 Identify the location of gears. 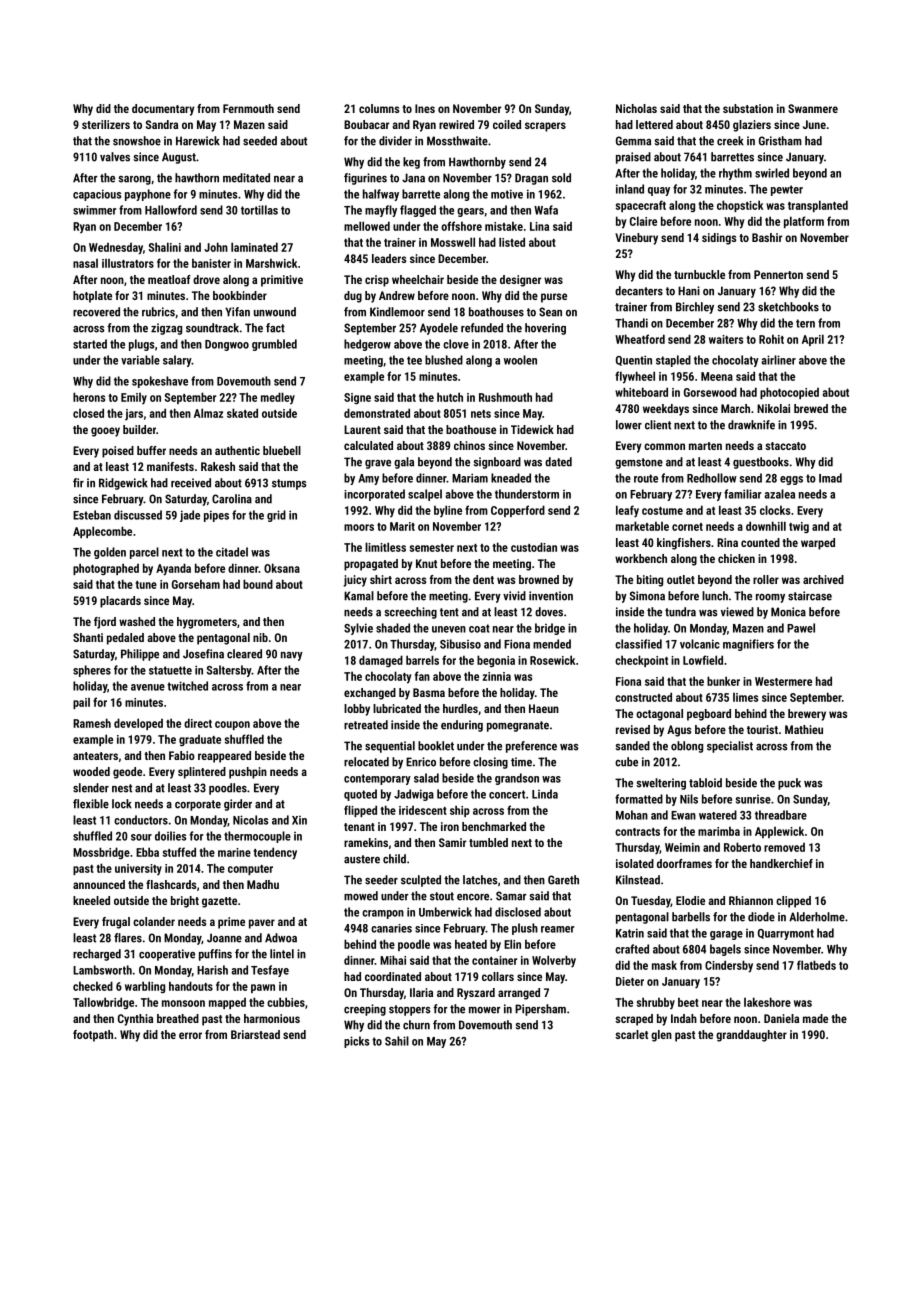
(470, 212).
